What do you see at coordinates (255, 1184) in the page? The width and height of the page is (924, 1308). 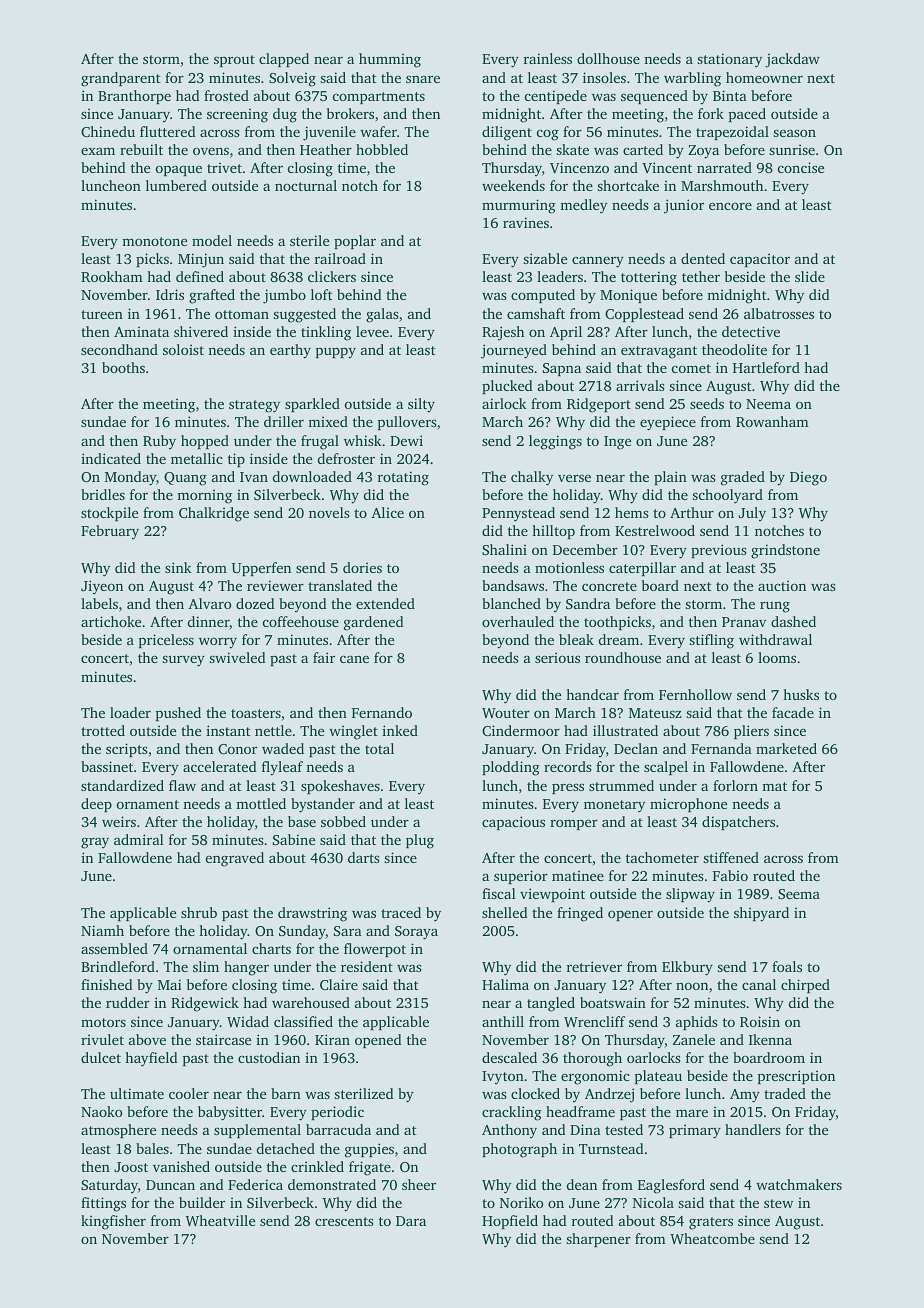 I see `Federica` at bounding box center [255, 1184].
